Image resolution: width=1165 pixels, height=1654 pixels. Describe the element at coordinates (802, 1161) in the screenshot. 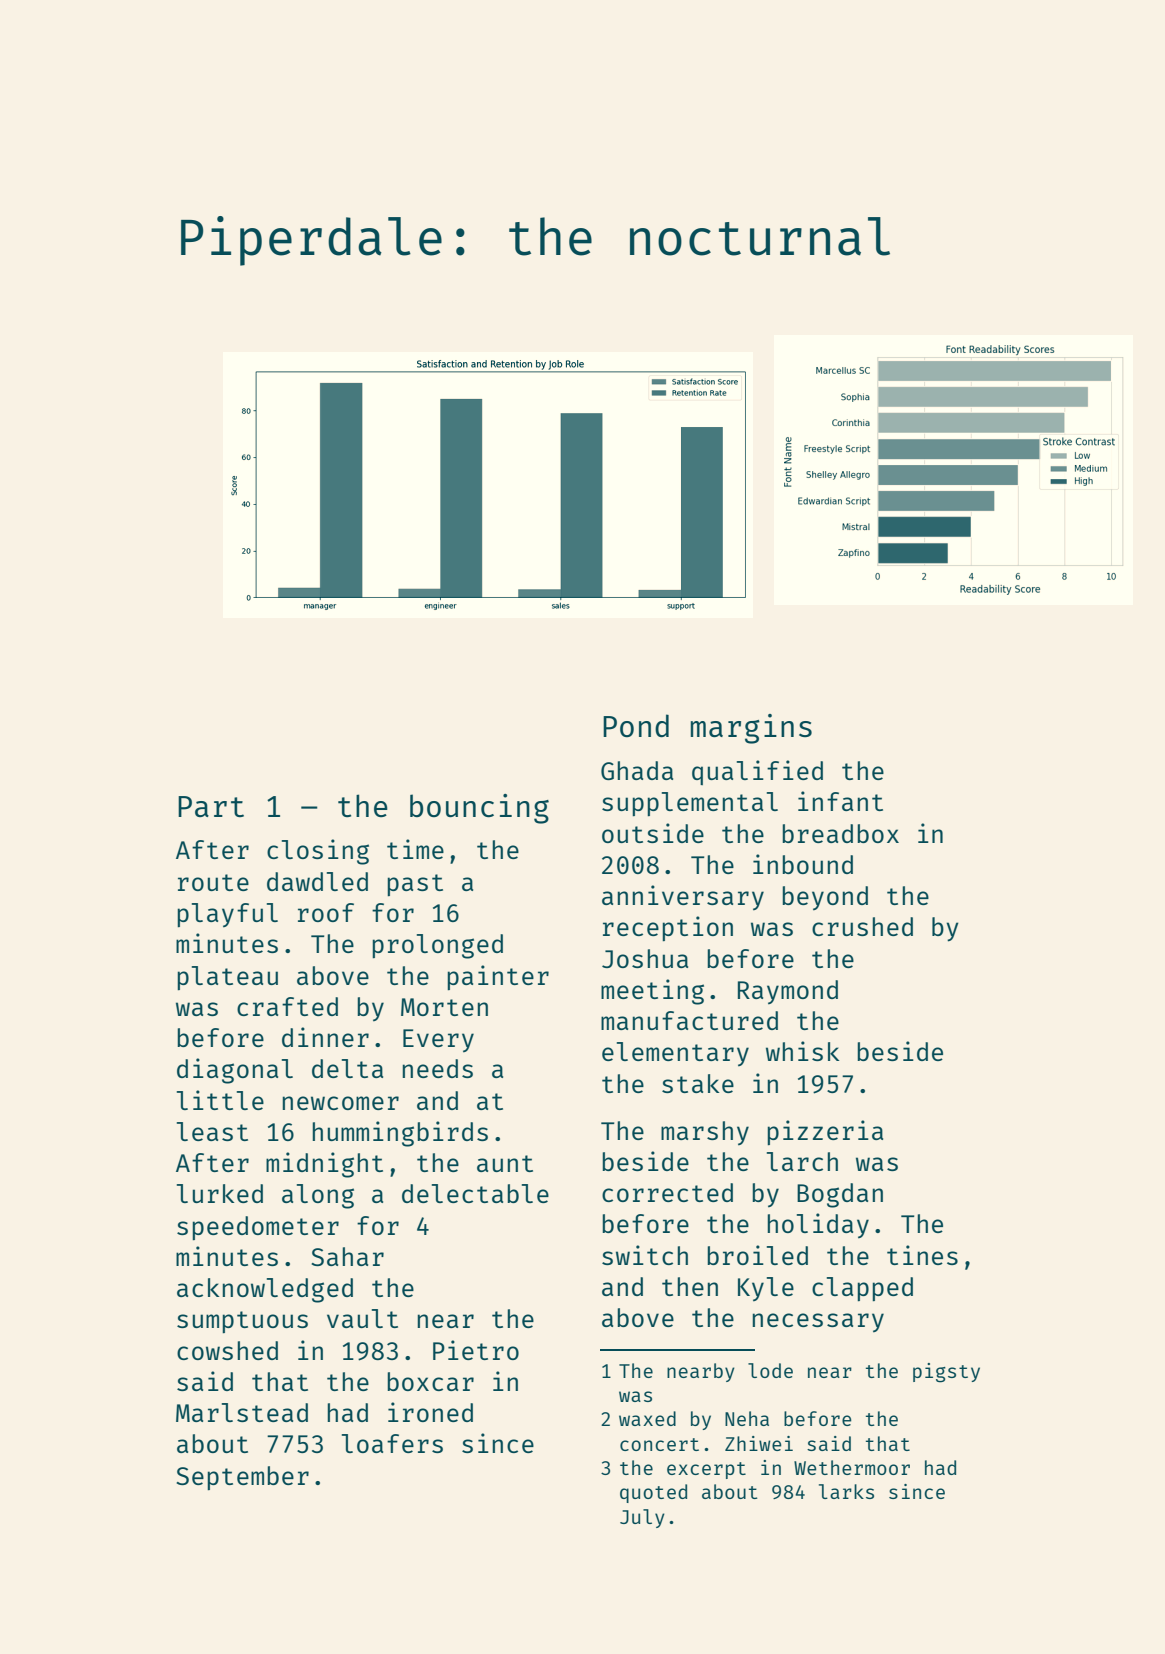

I see `larch` at that location.
